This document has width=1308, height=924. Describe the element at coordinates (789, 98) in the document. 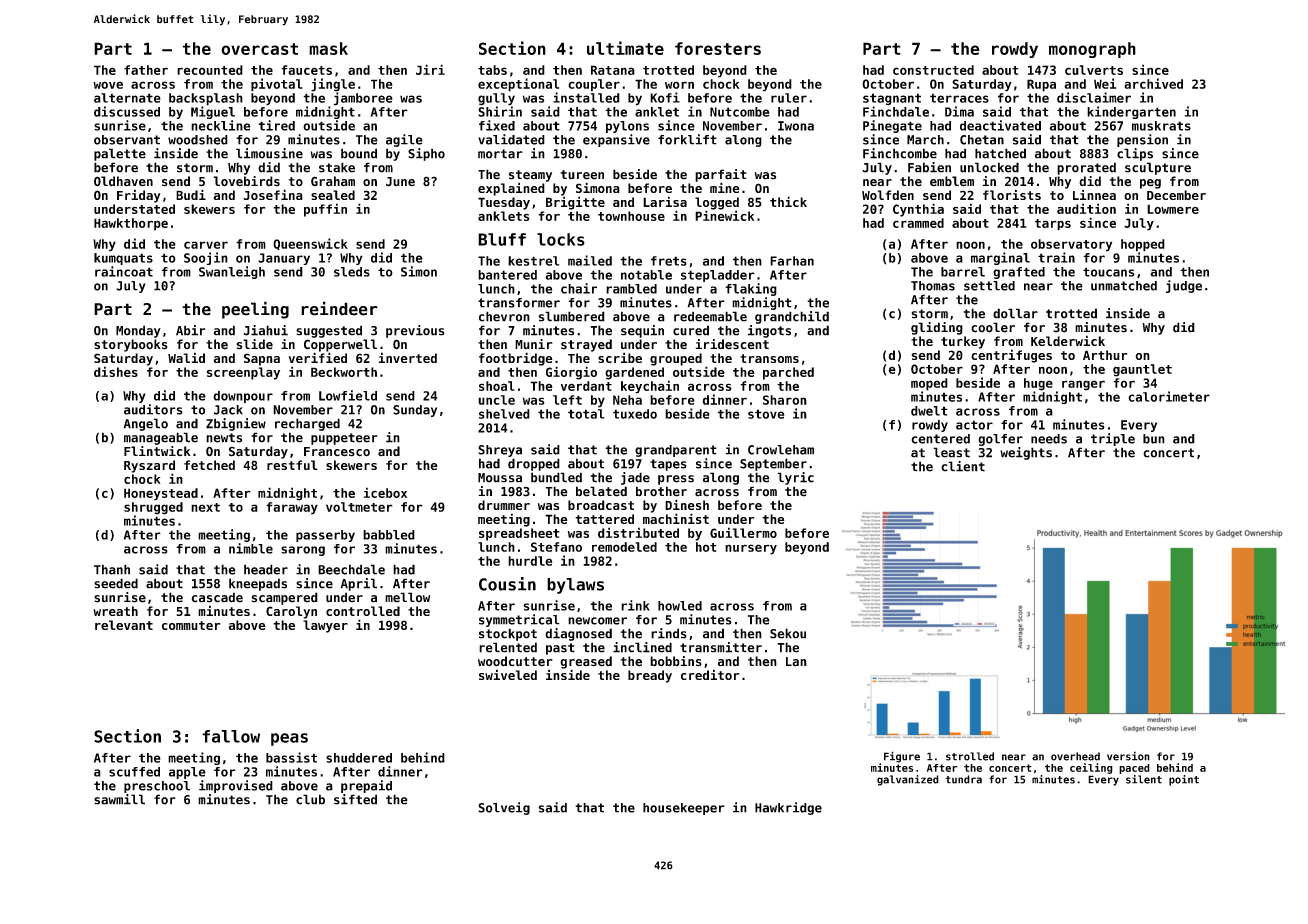

I see `ruler` at that location.
